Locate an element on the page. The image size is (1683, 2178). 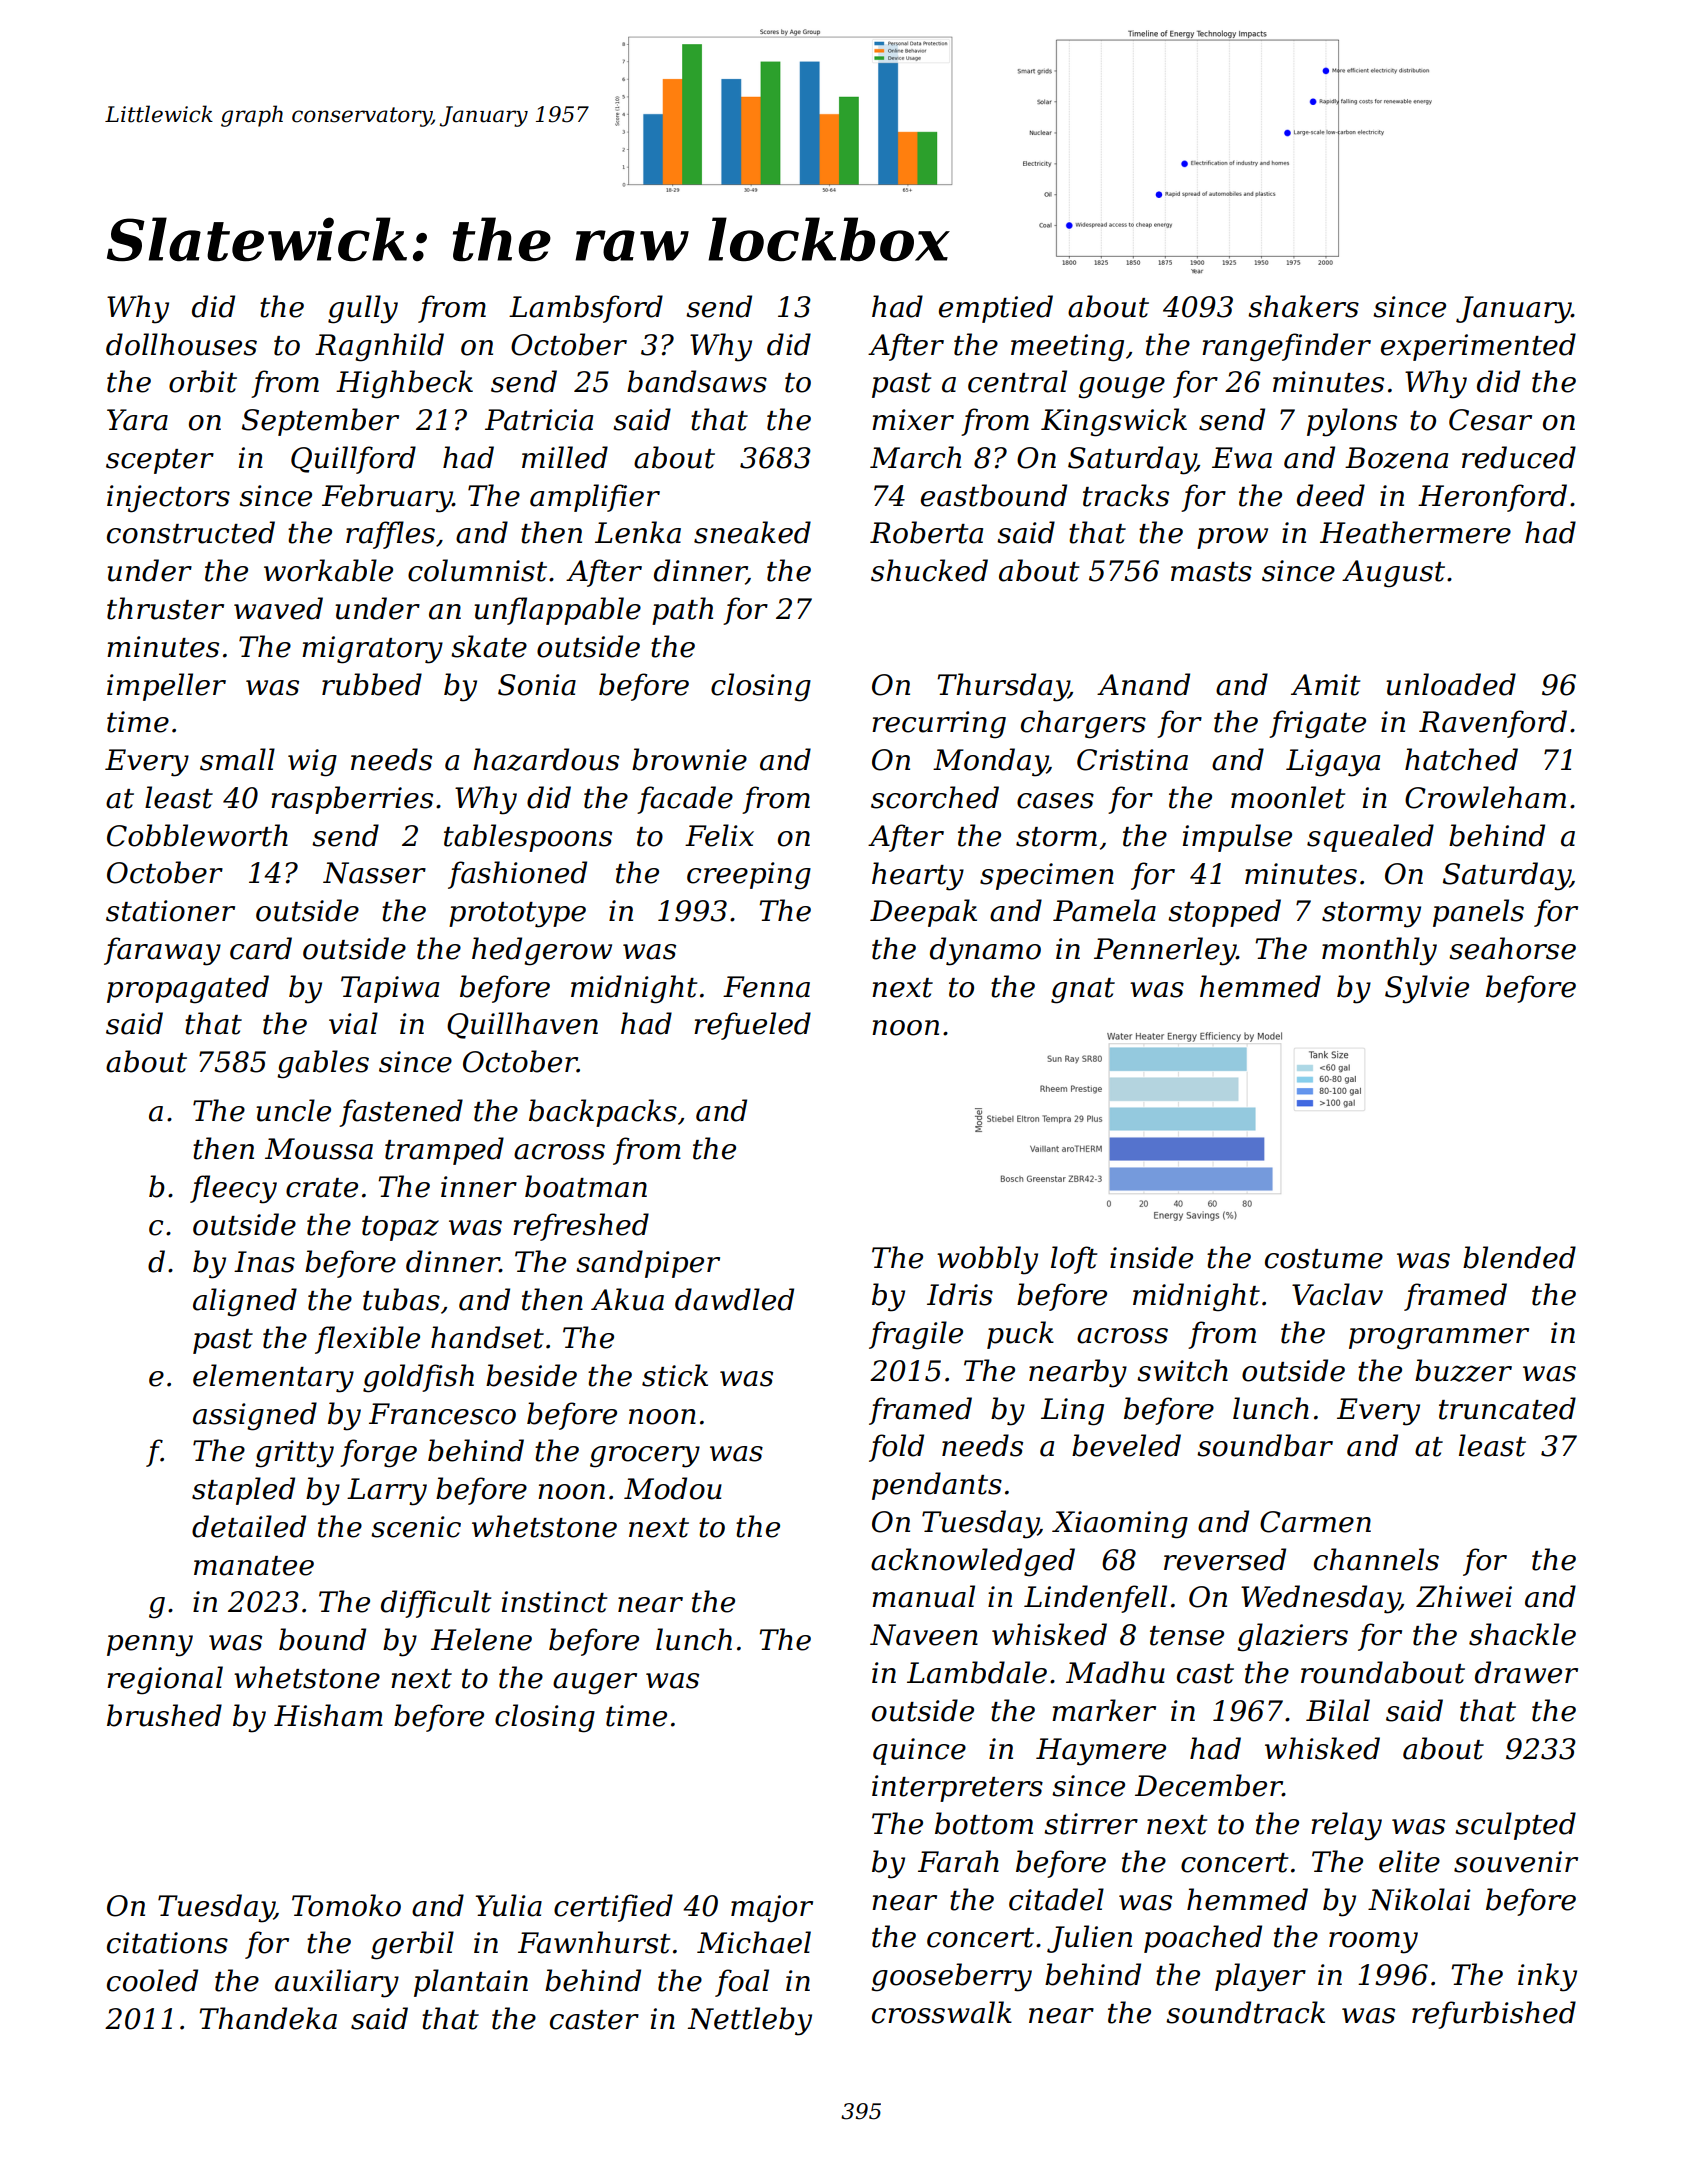
workable is located at coordinates (328, 570).
